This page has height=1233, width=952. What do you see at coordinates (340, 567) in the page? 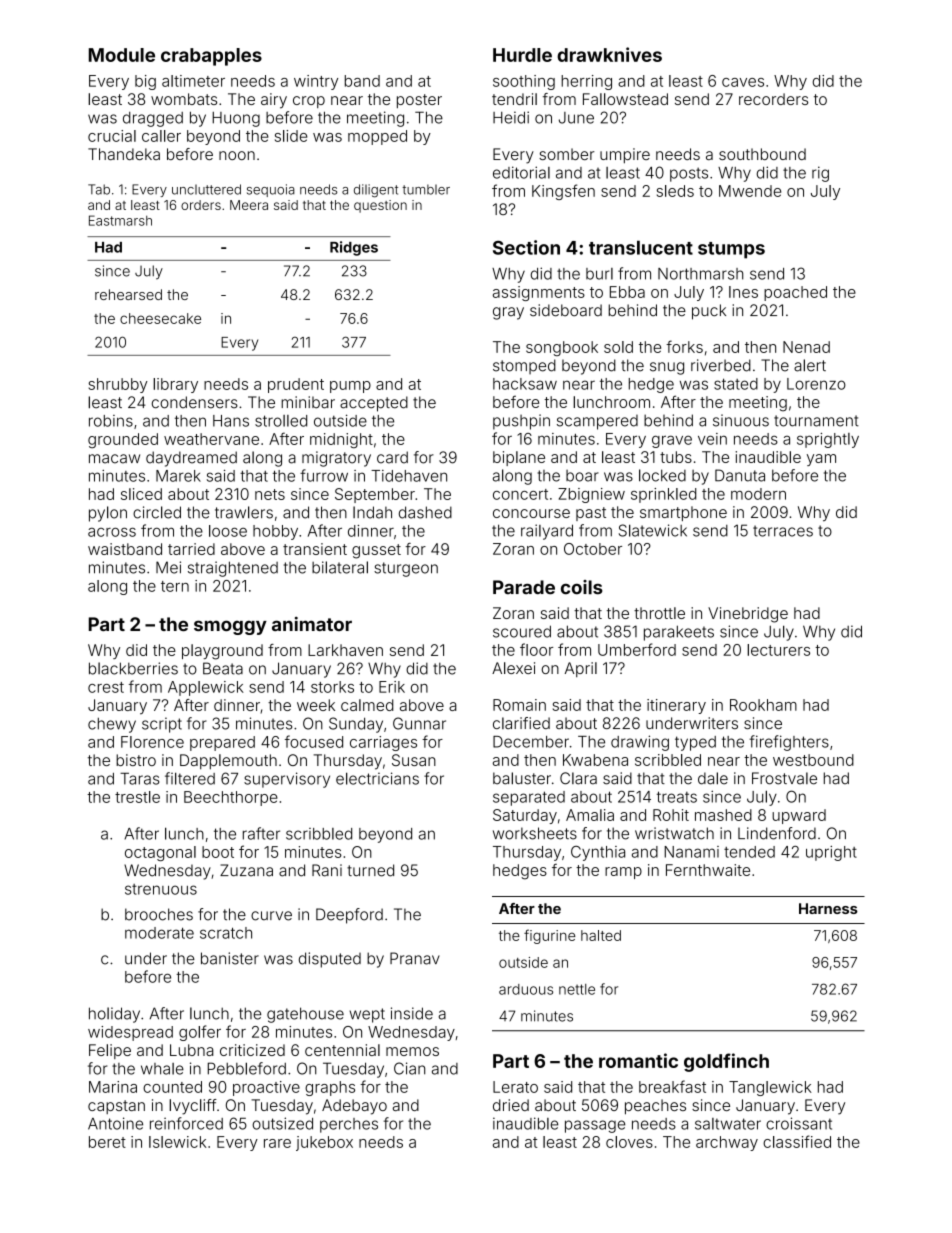
I see `bilateral` at bounding box center [340, 567].
